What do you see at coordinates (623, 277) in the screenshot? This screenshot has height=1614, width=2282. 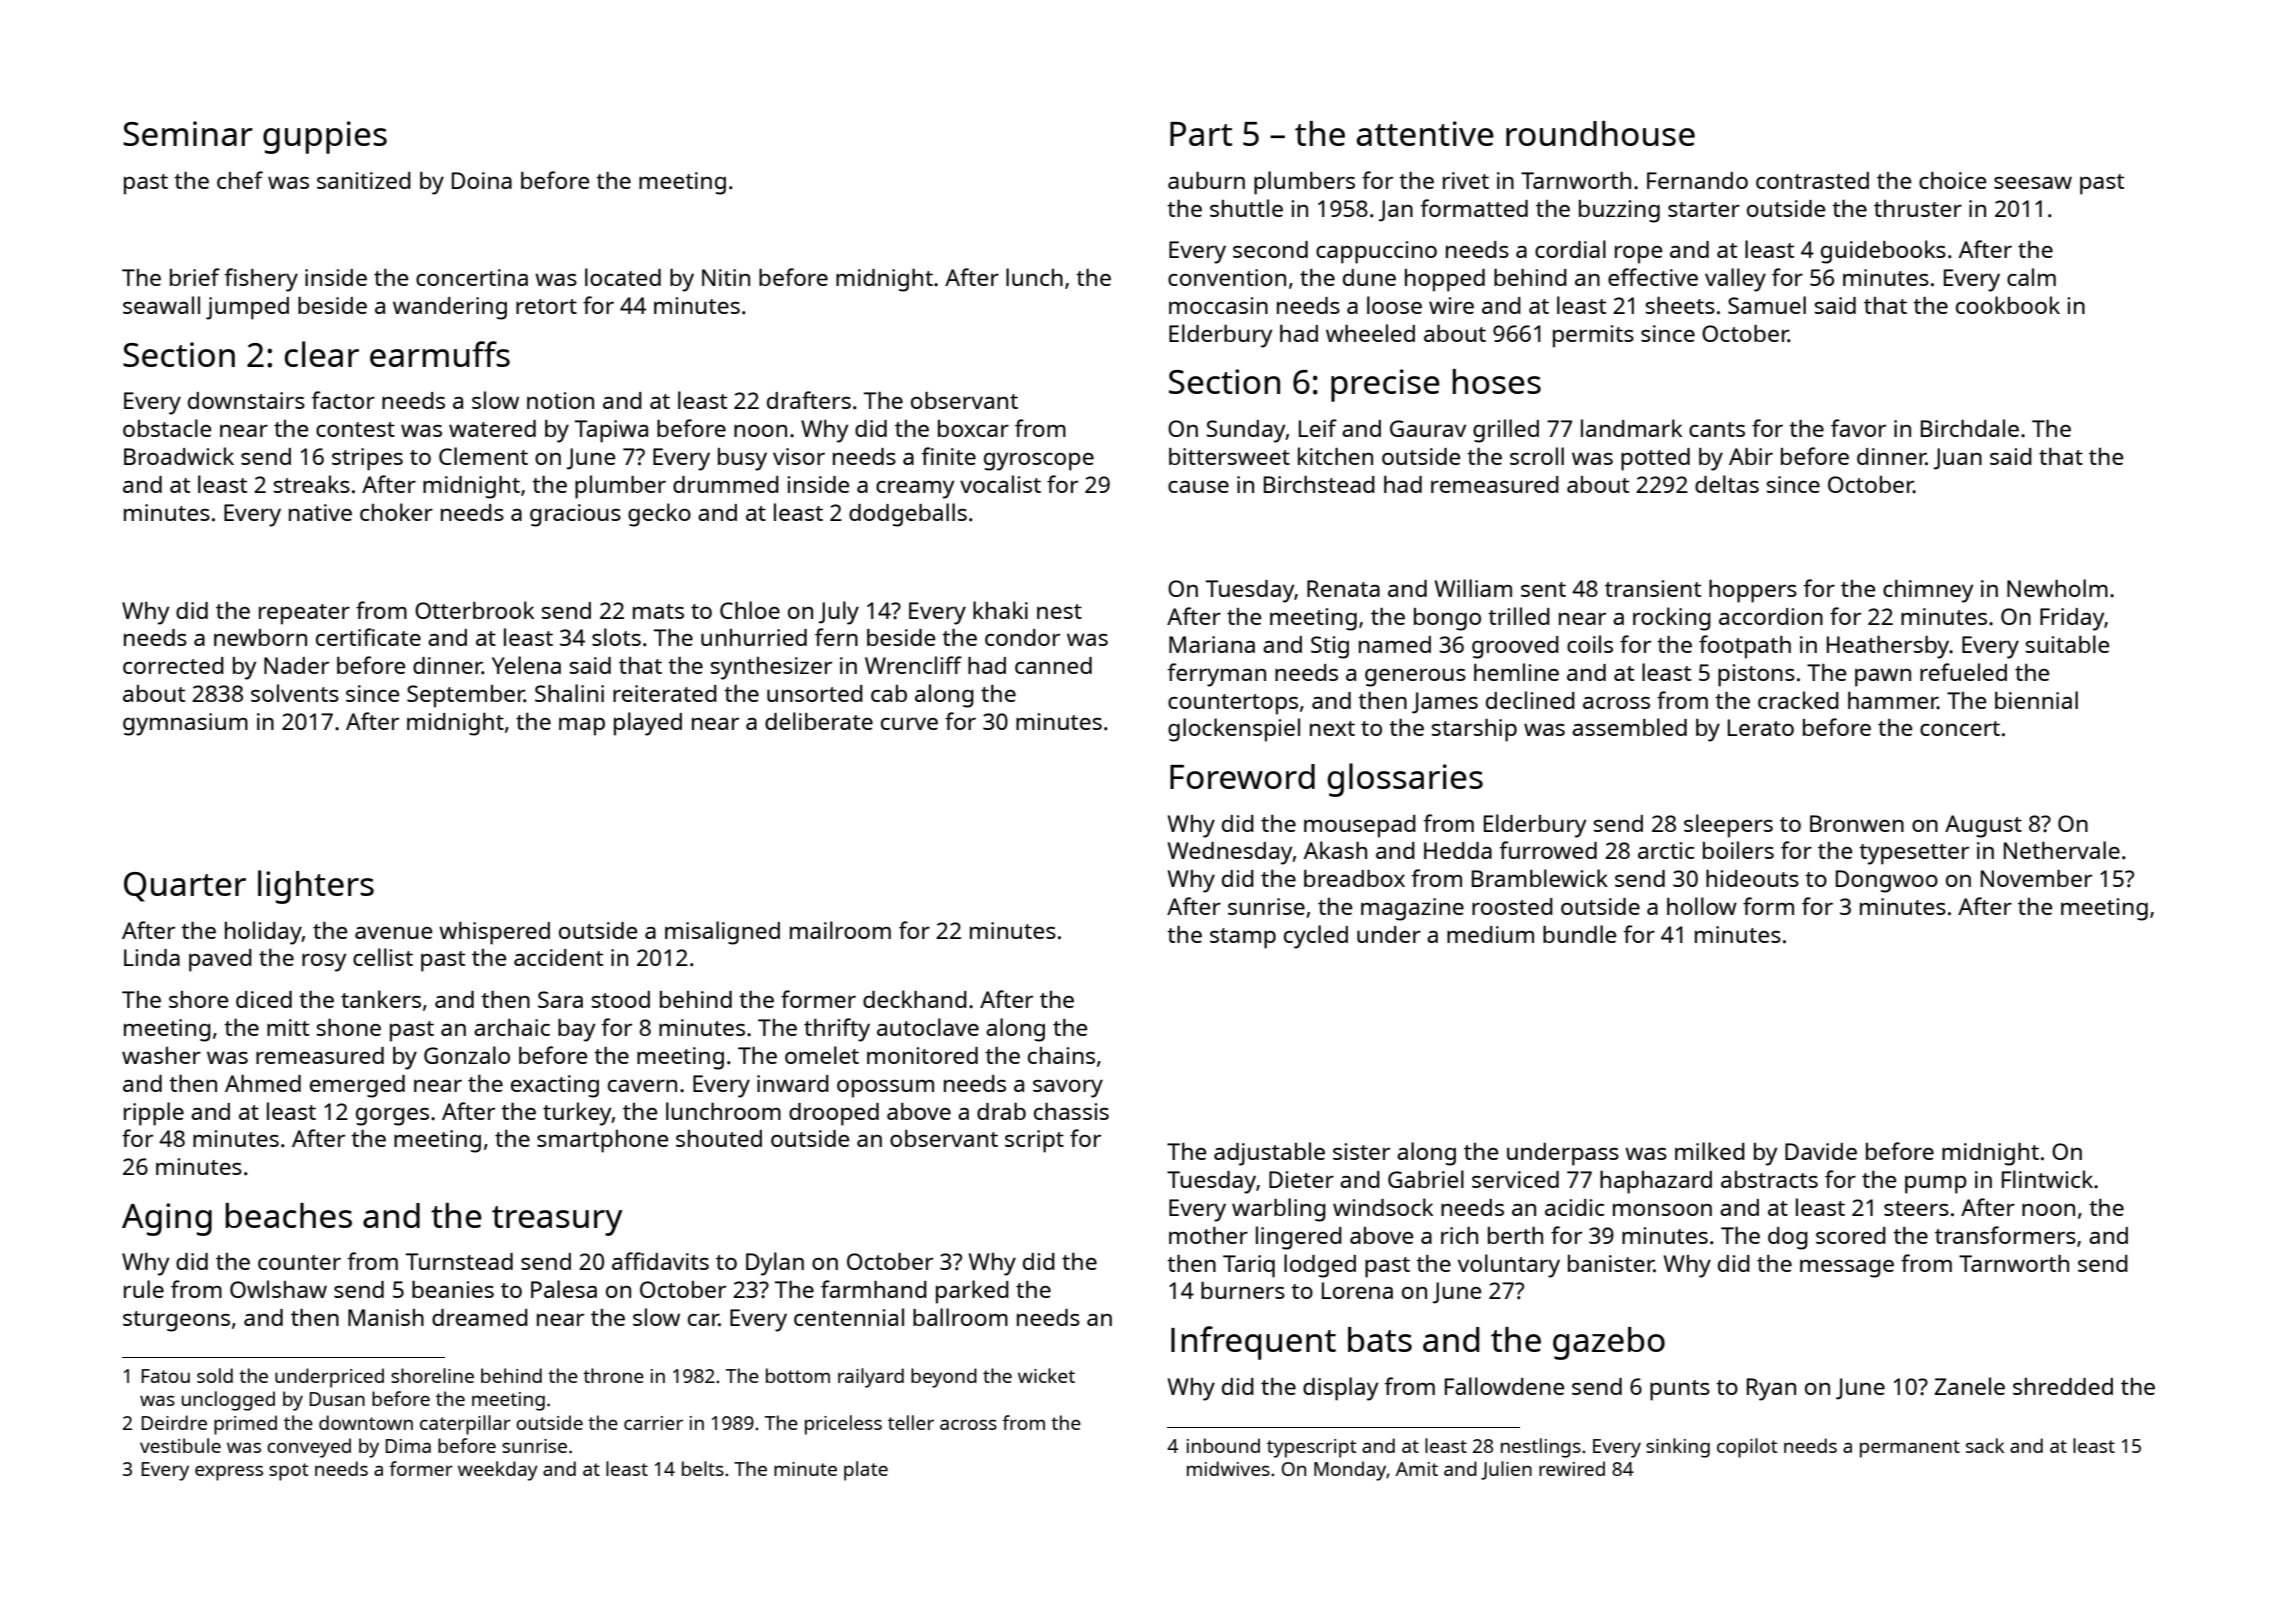 I see `located` at bounding box center [623, 277].
